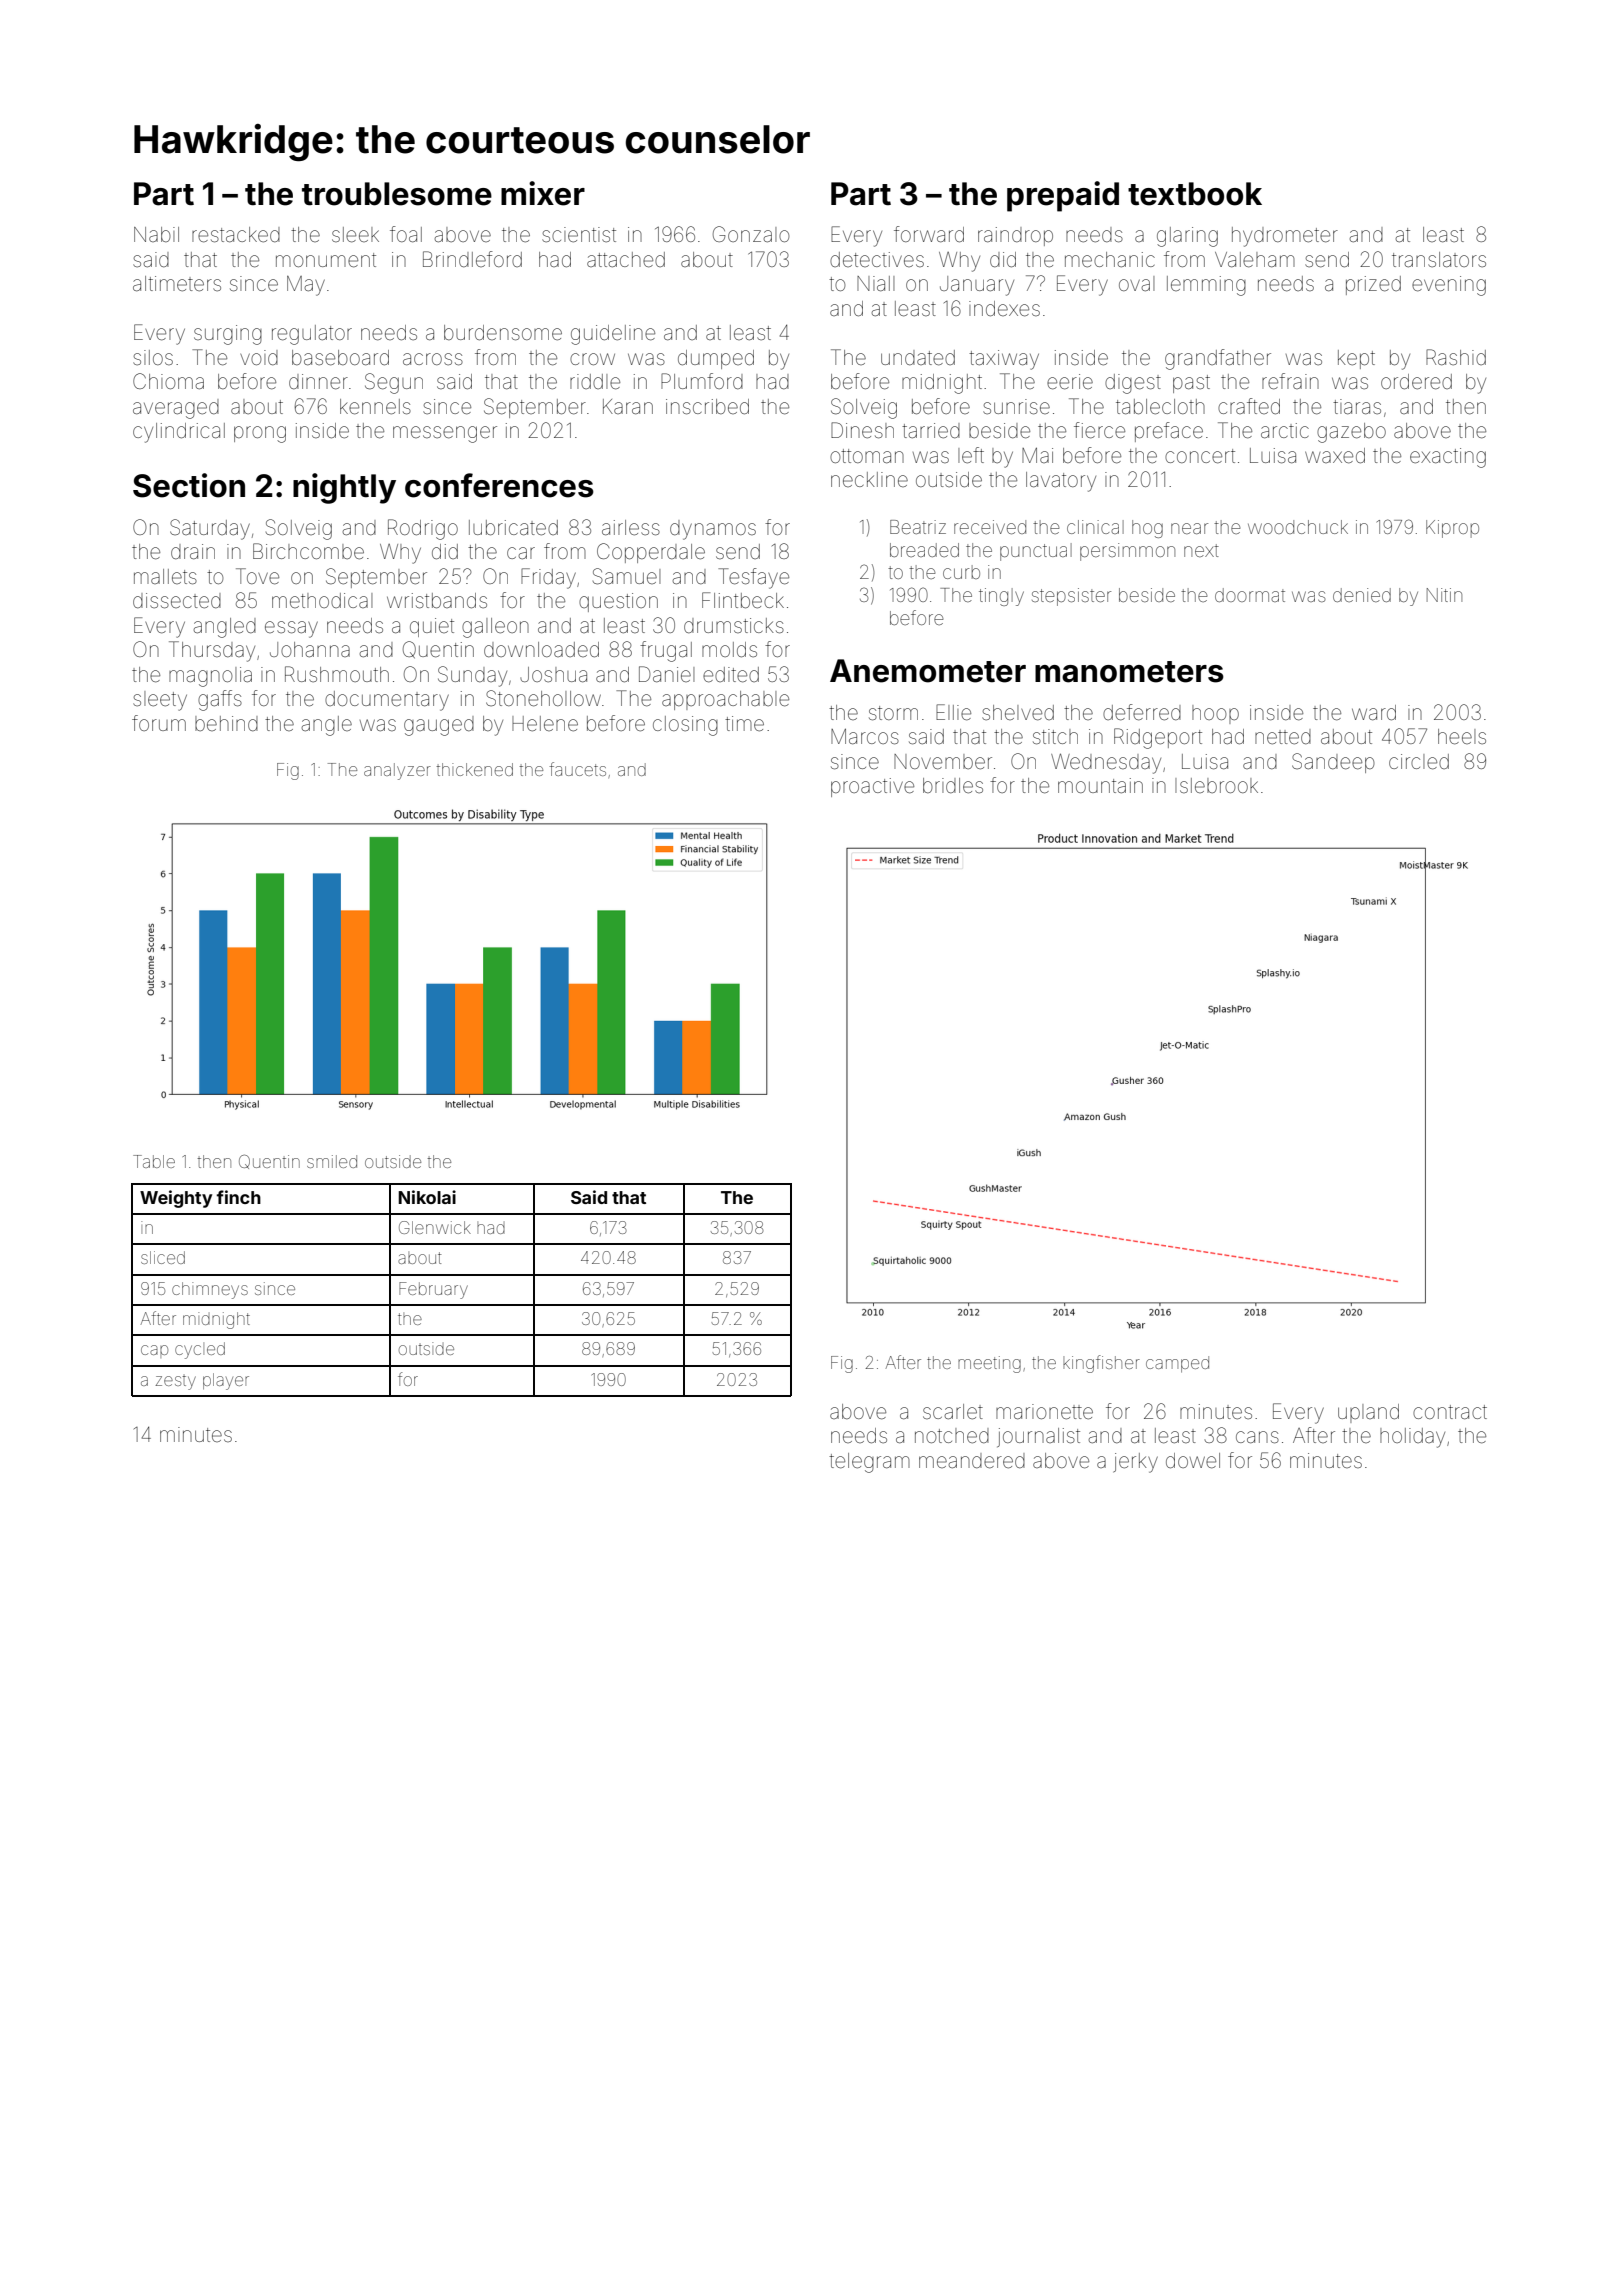 Image resolution: width=1620 pixels, height=2292 pixels. What do you see at coordinates (1255, 260) in the screenshot?
I see `Valeham` at bounding box center [1255, 260].
